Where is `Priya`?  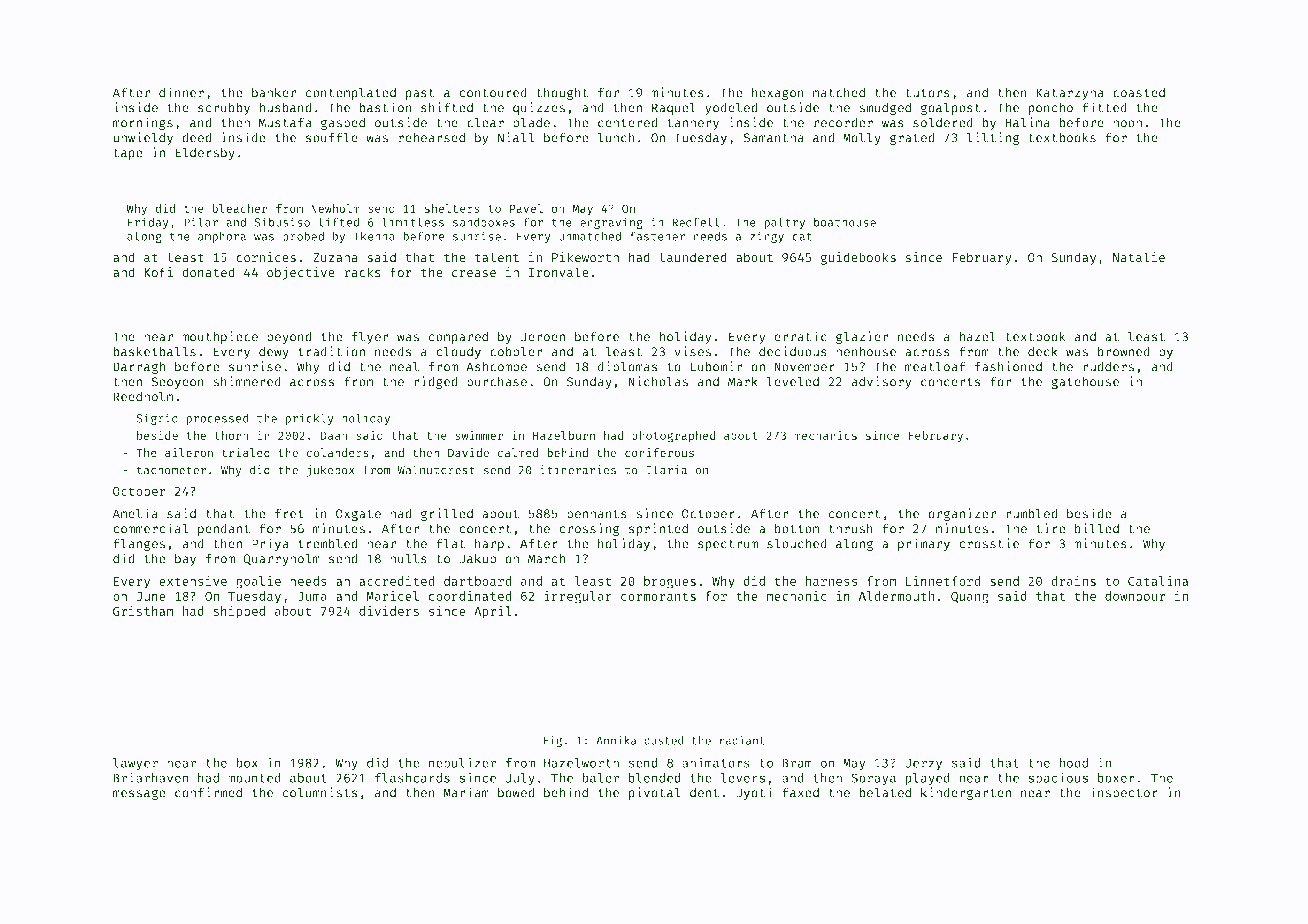
Priya is located at coordinates (270, 544).
